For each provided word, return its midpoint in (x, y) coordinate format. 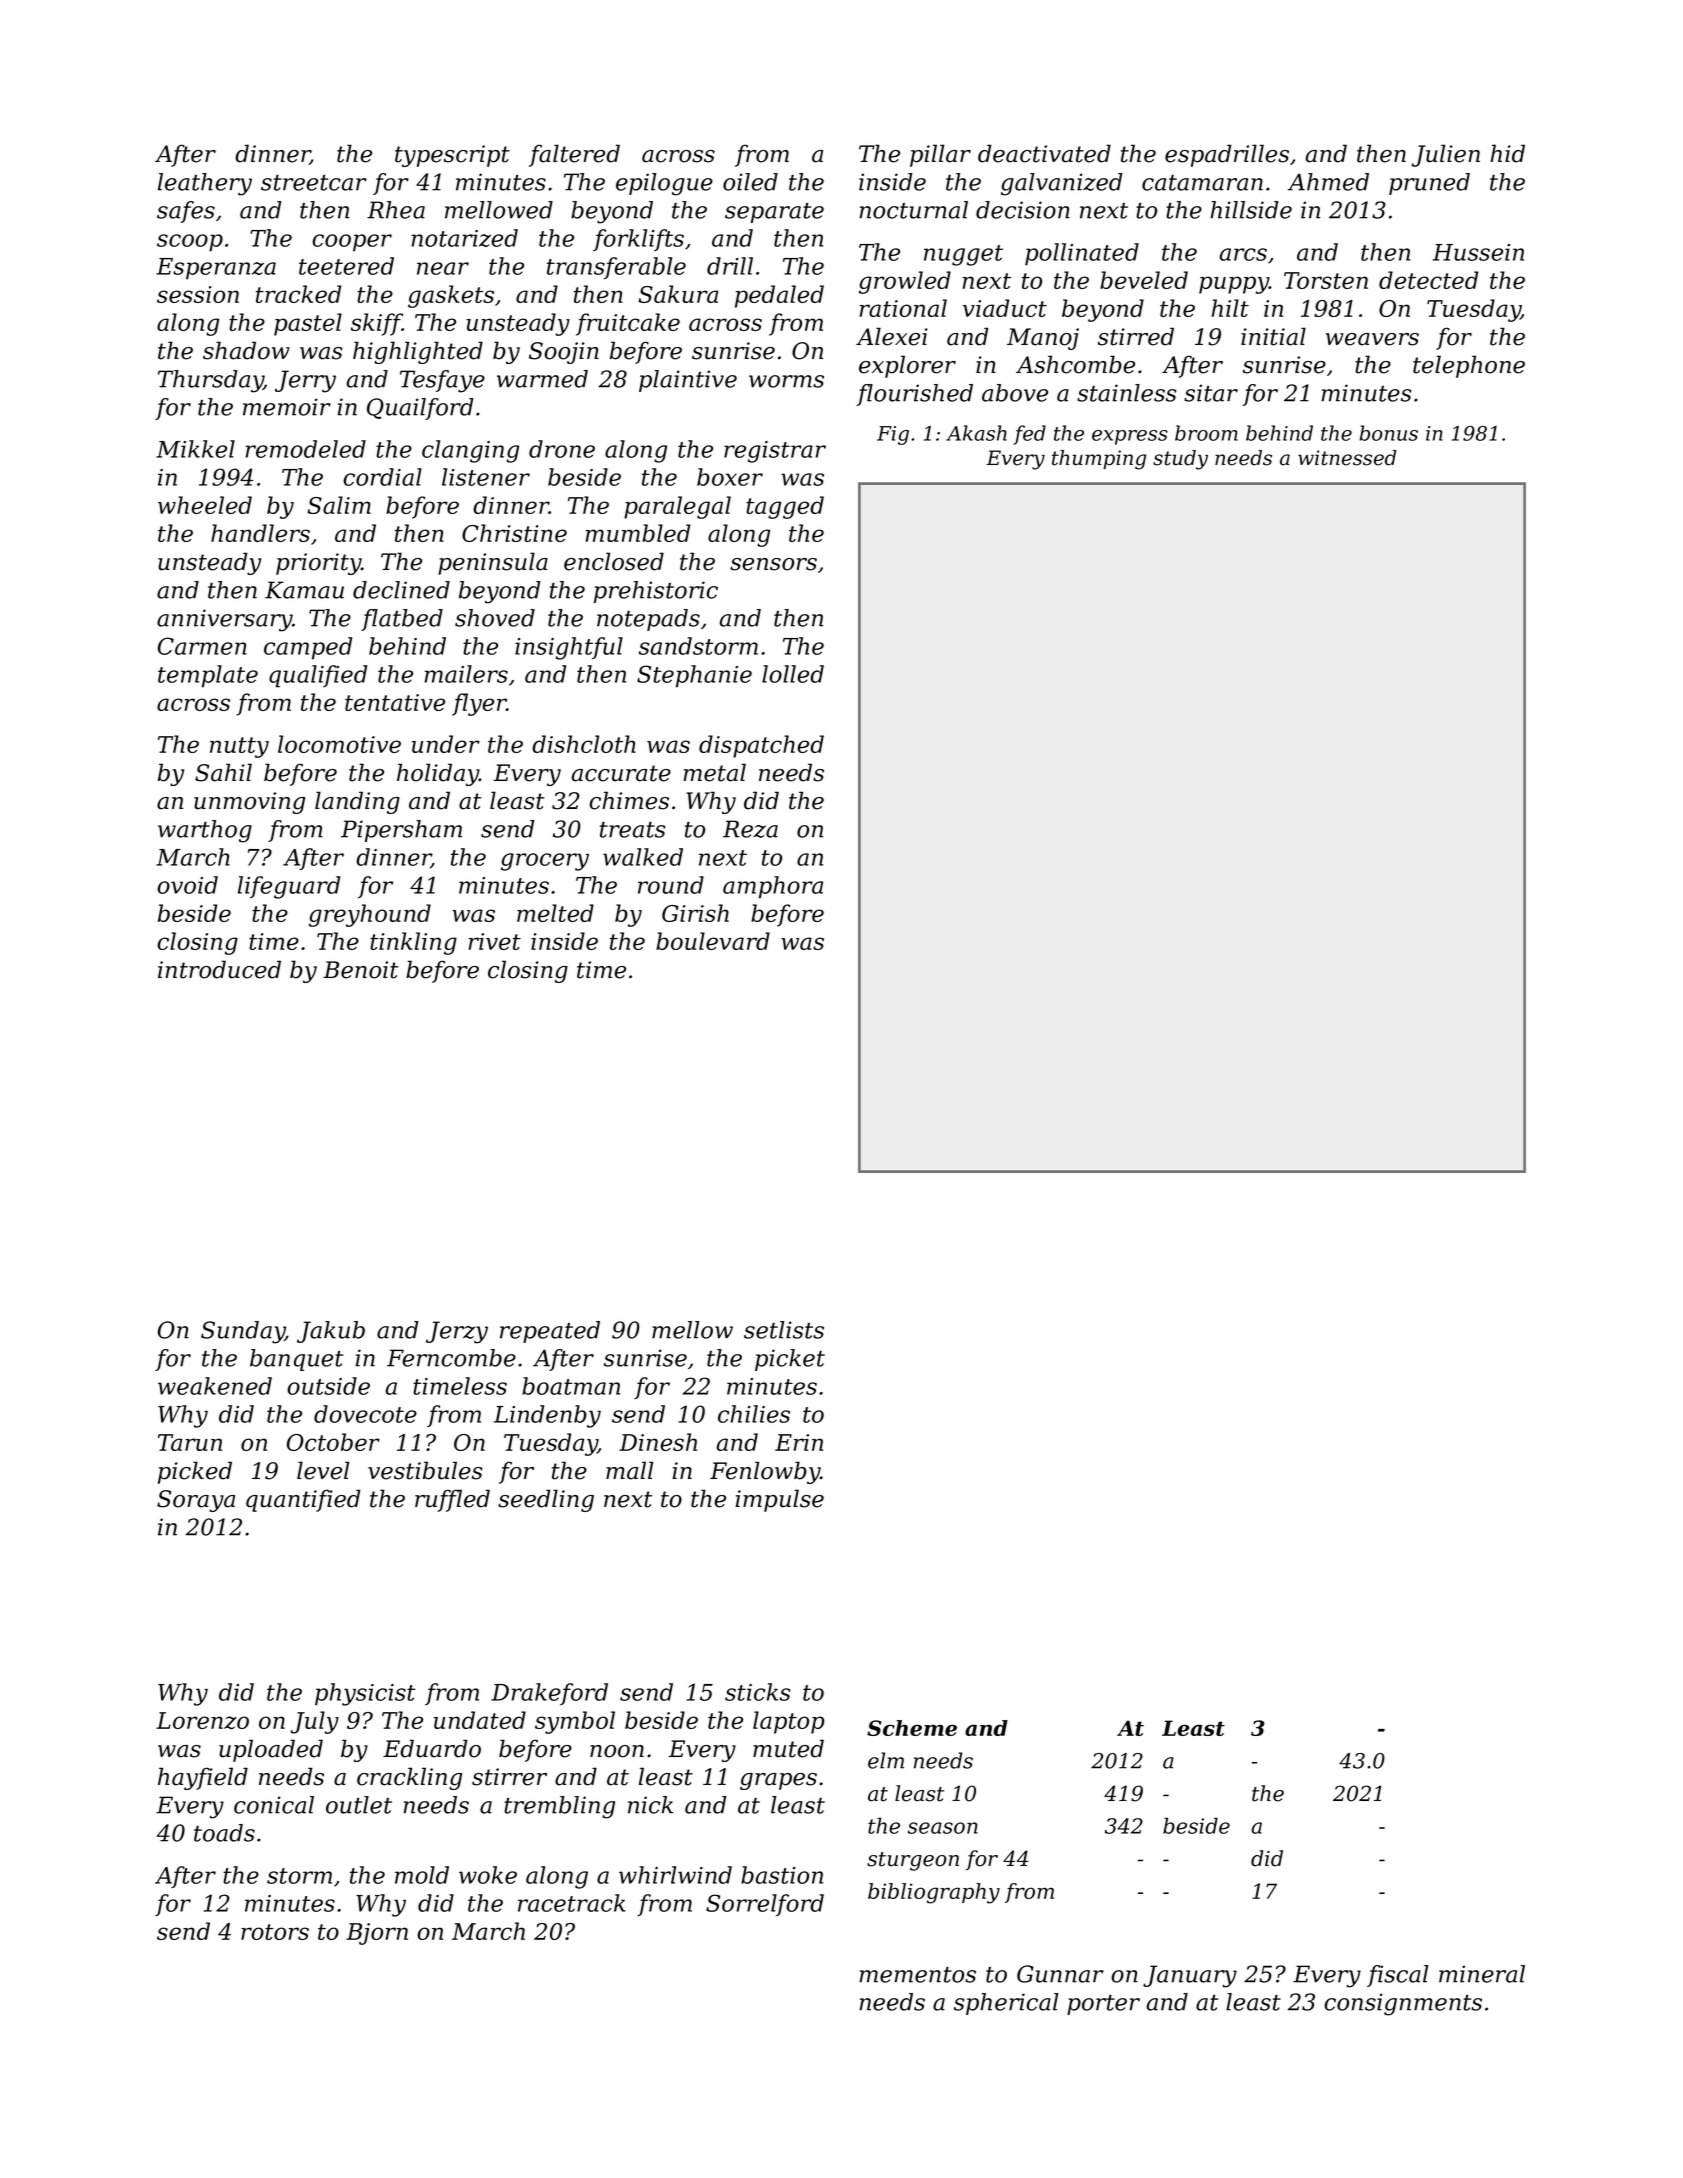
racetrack (572, 1903)
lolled (793, 674)
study (1180, 460)
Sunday (243, 1332)
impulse (780, 1500)
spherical (1006, 2004)
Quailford (420, 409)
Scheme (912, 1728)
